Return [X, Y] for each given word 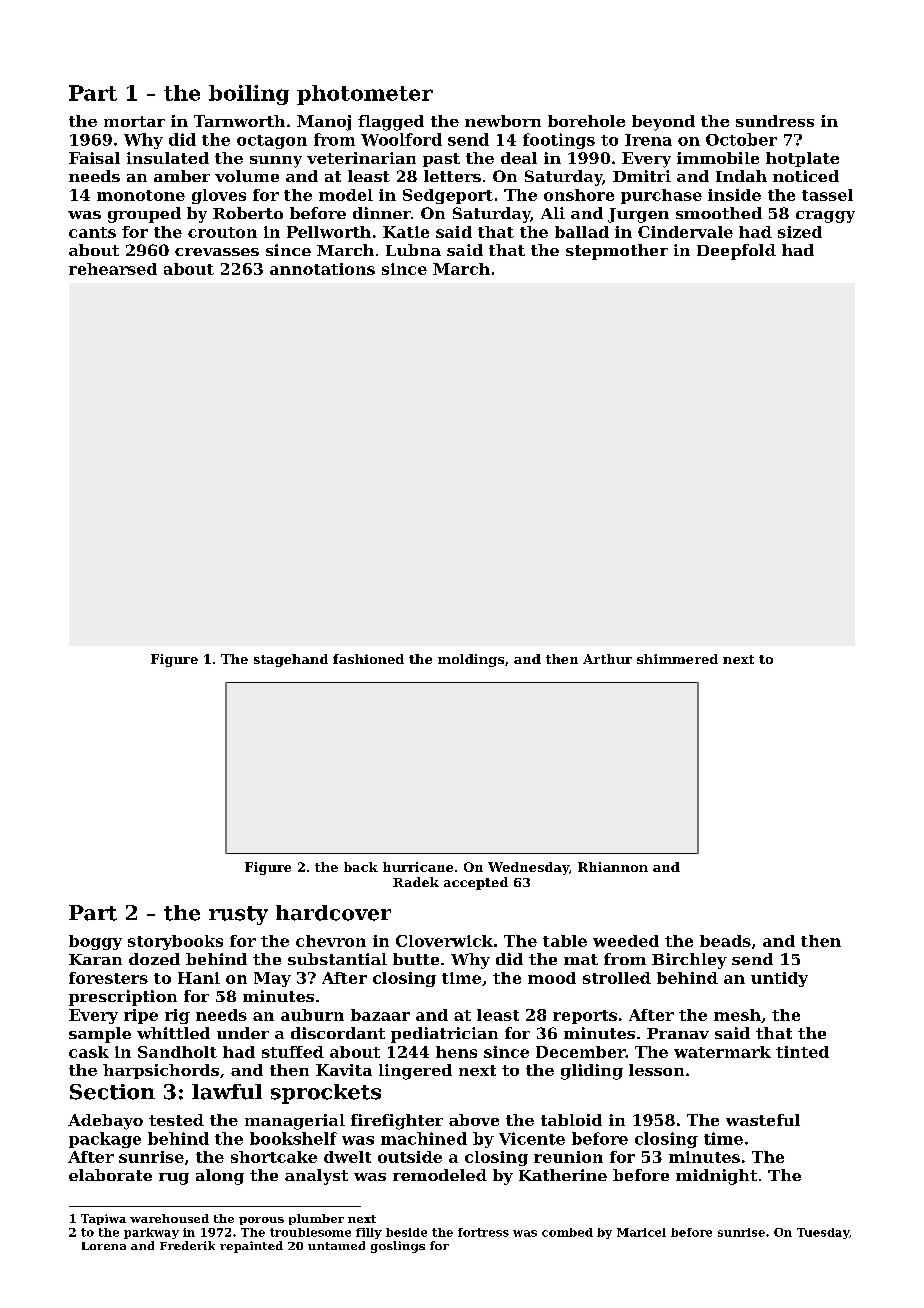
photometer [365, 95]
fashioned [368, 659]
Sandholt [177, 1052]
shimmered [677, 659]
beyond [663, 123]
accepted [476, 883]
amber [182, 176]
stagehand [291, 660]
